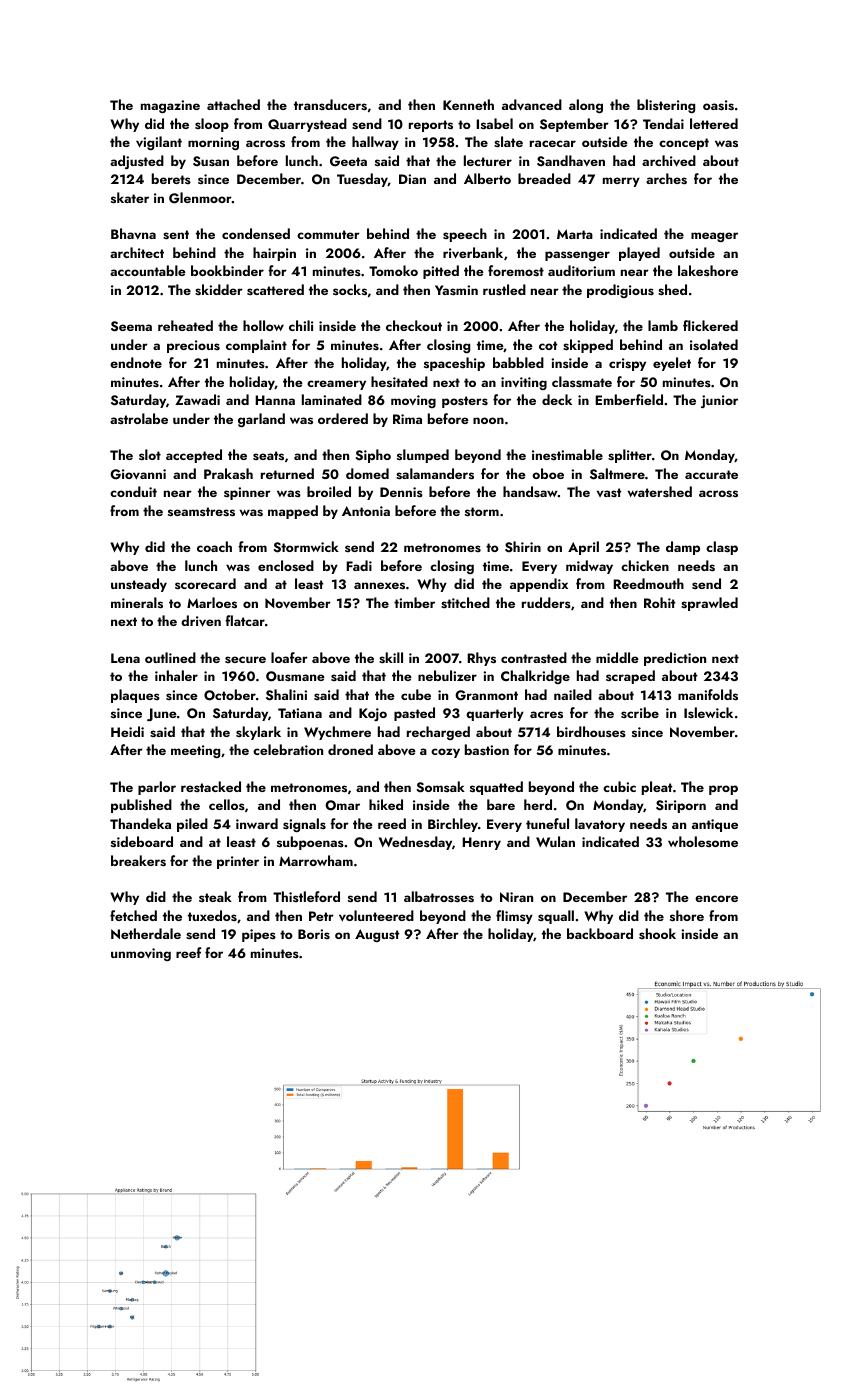 The width and height of the document is (849, 1400). I want to click on shook, so click(657, 933).
